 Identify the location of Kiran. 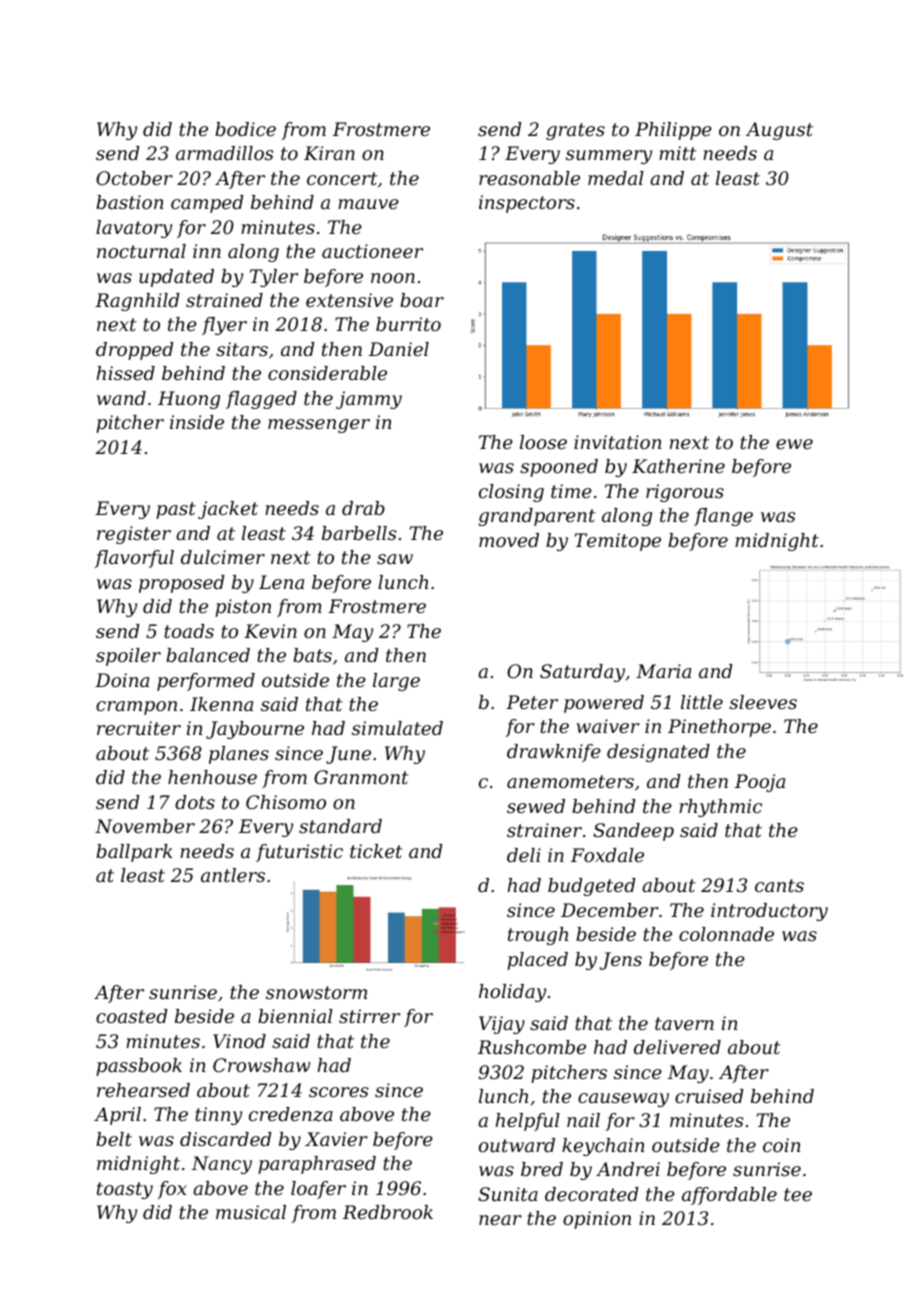
(329, 153).
